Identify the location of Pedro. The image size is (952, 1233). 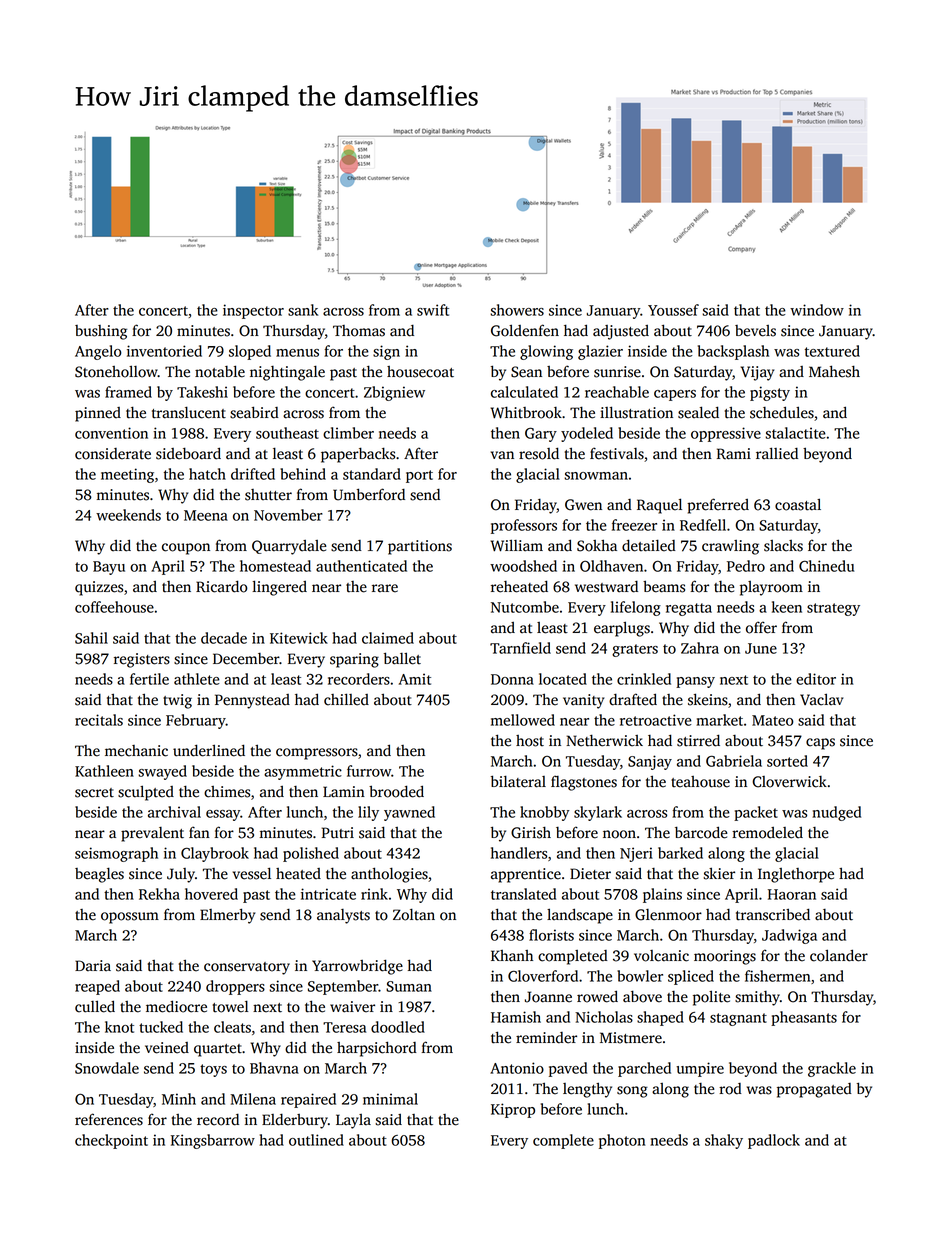
(746, 566).
